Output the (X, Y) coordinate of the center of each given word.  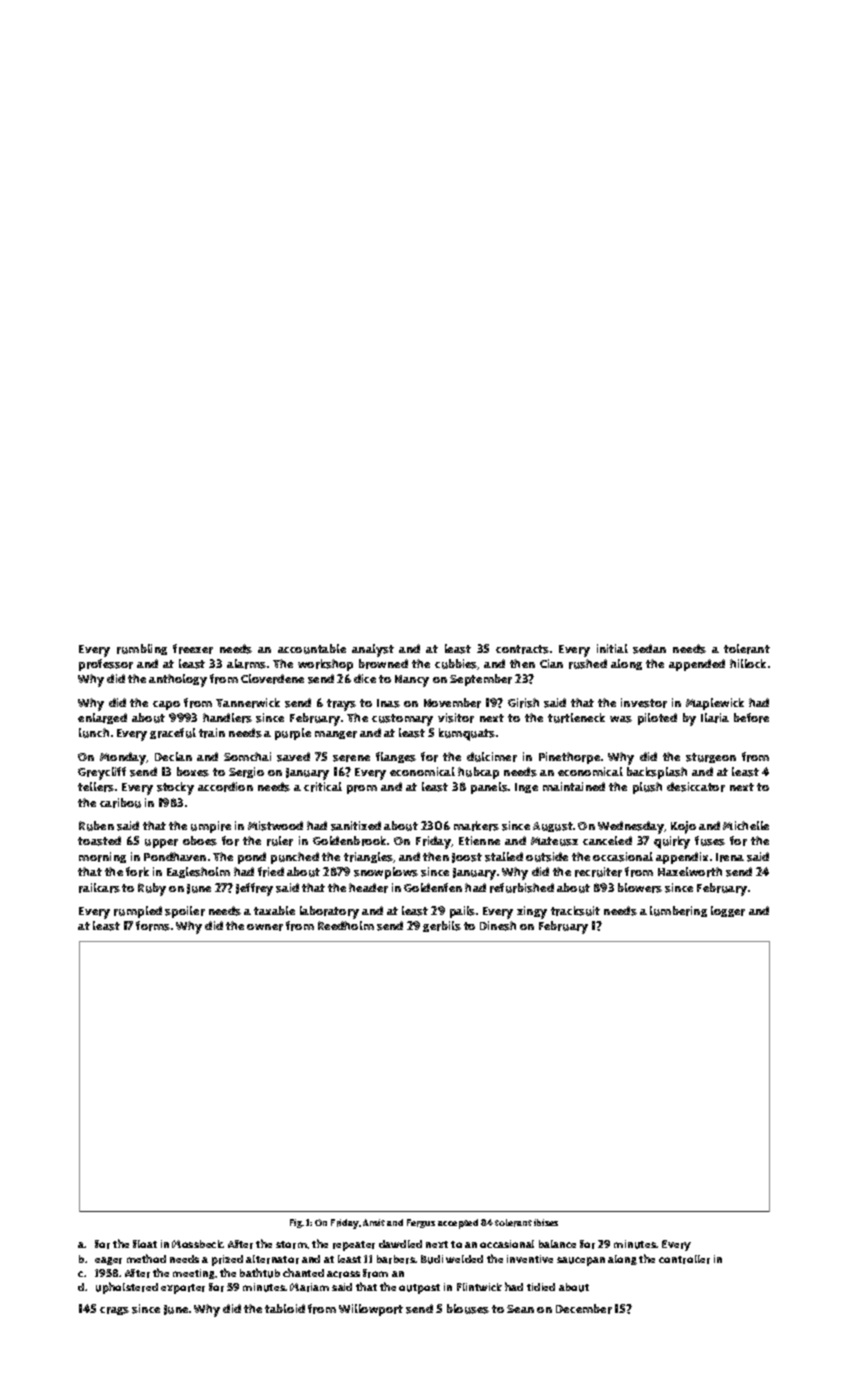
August (553, 827)
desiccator (696, 787)
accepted (458, 1224)
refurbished (522, 888)
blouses (468, 1309)
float (145, 1244)
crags (114, 1311)
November (452, 703)
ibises (546, 1222)
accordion (225, 787)
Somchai (247, 756)
